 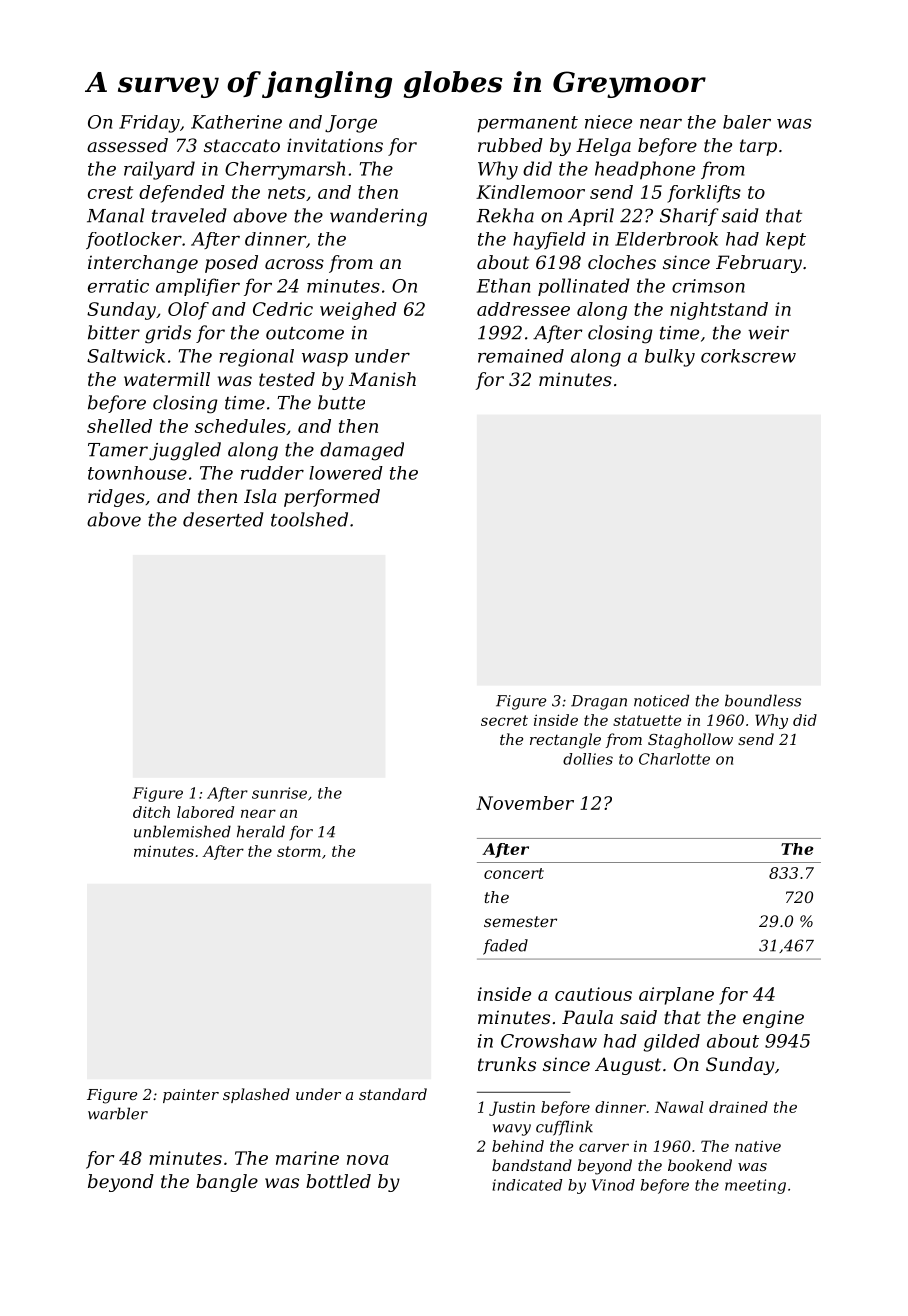 What do you see at coordinates (514, 873) in the screenshot?
I see `concert` at bounding box center [514, 873].
